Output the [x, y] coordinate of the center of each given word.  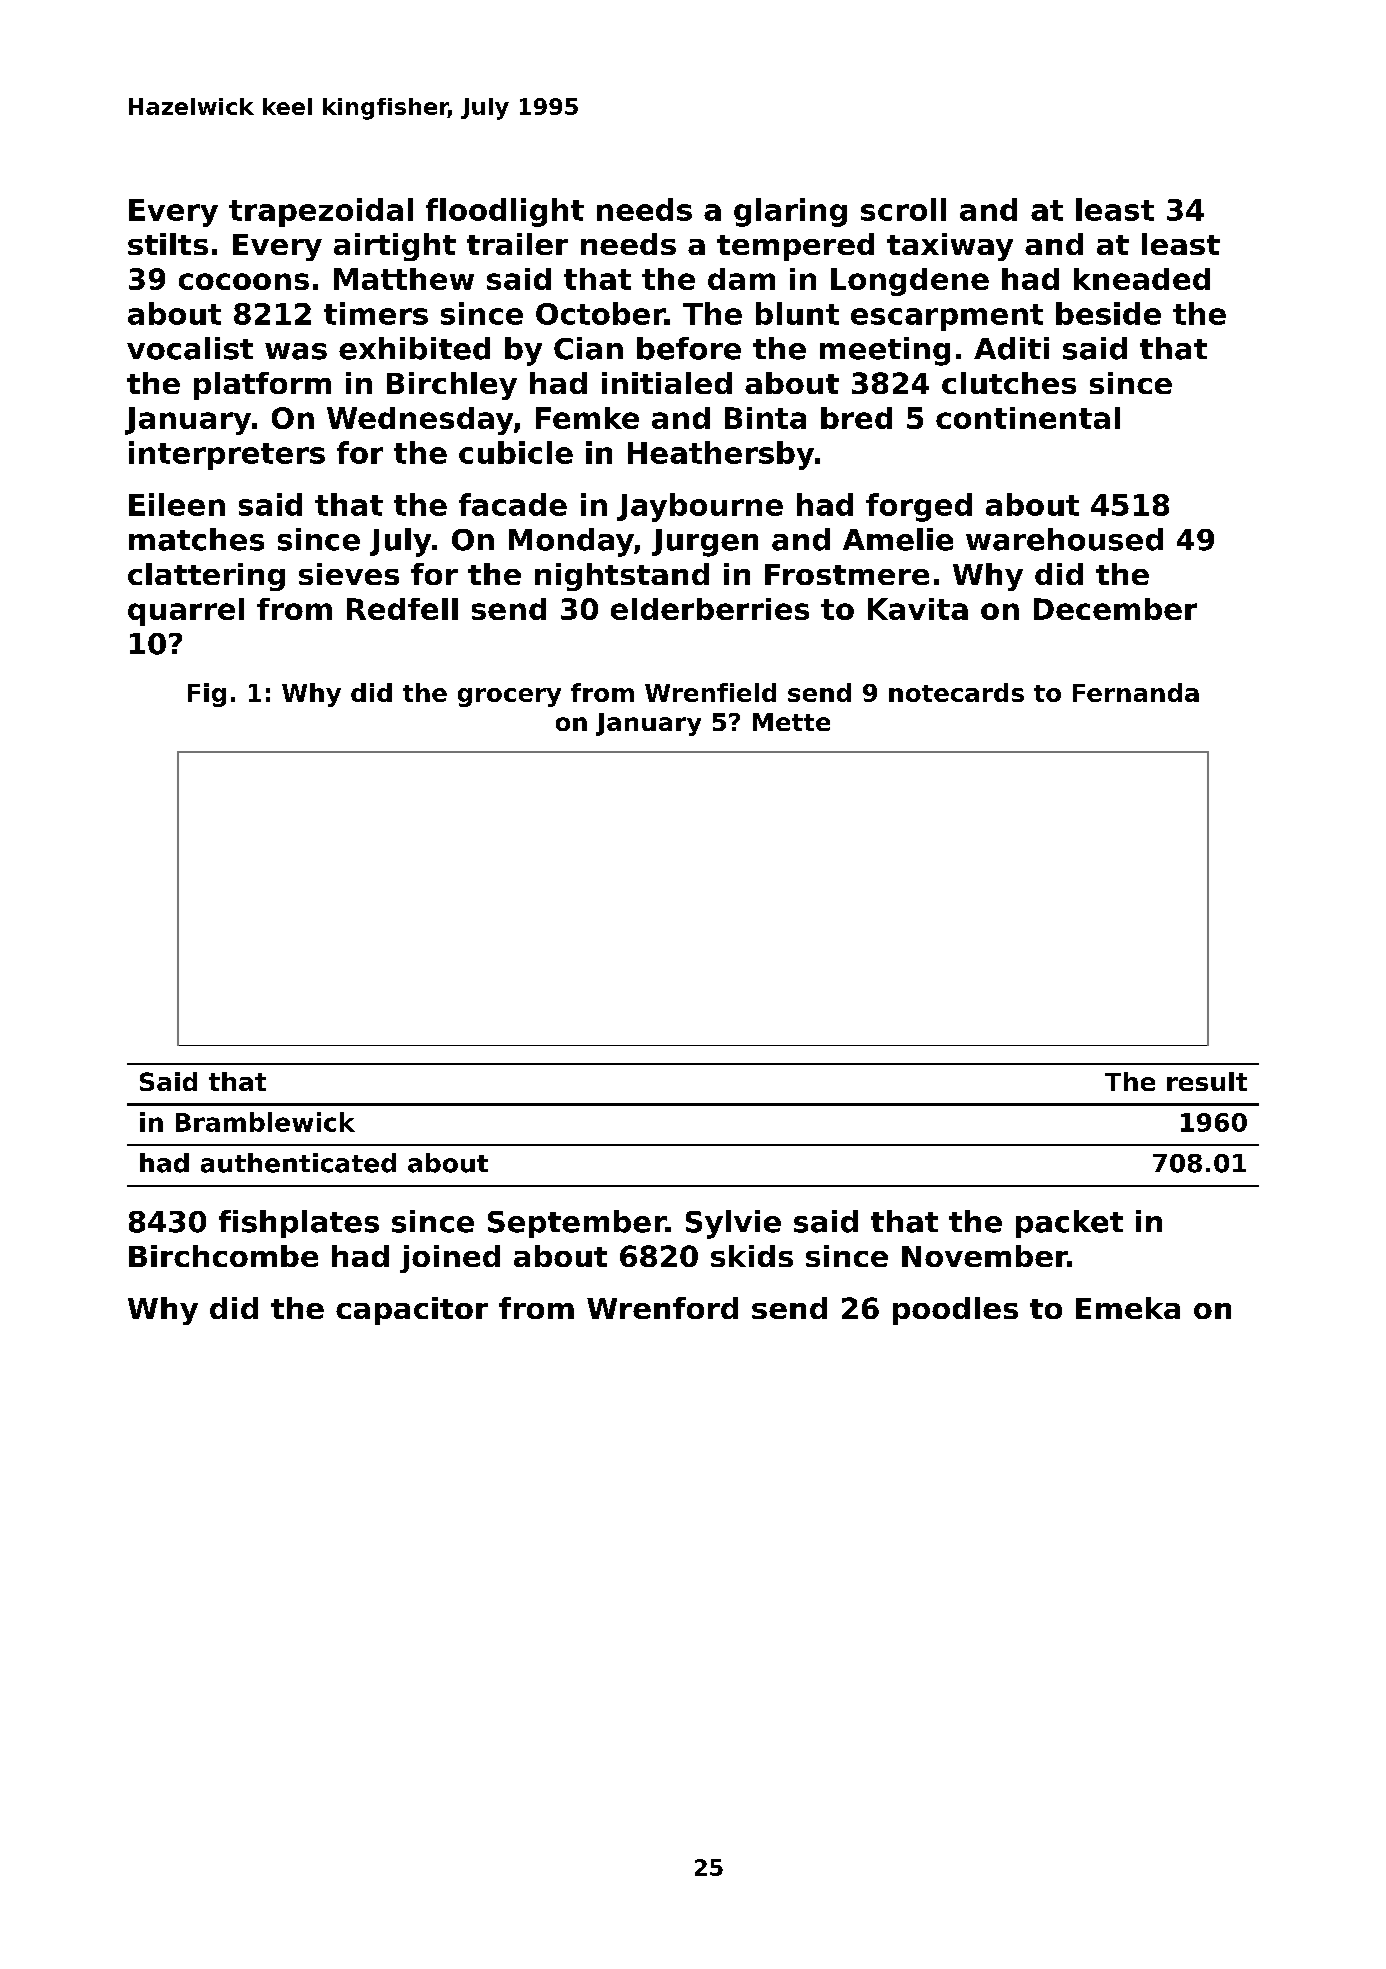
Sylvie [733, 1224]
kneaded [1142, 279]
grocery [509, 697]
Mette [791, 722]
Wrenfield [710, 692]
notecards [956, 692]
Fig [207, 695]
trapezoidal [321, 212]
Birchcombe [223, 1256]
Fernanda [1136, 692]
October [600, 313]
